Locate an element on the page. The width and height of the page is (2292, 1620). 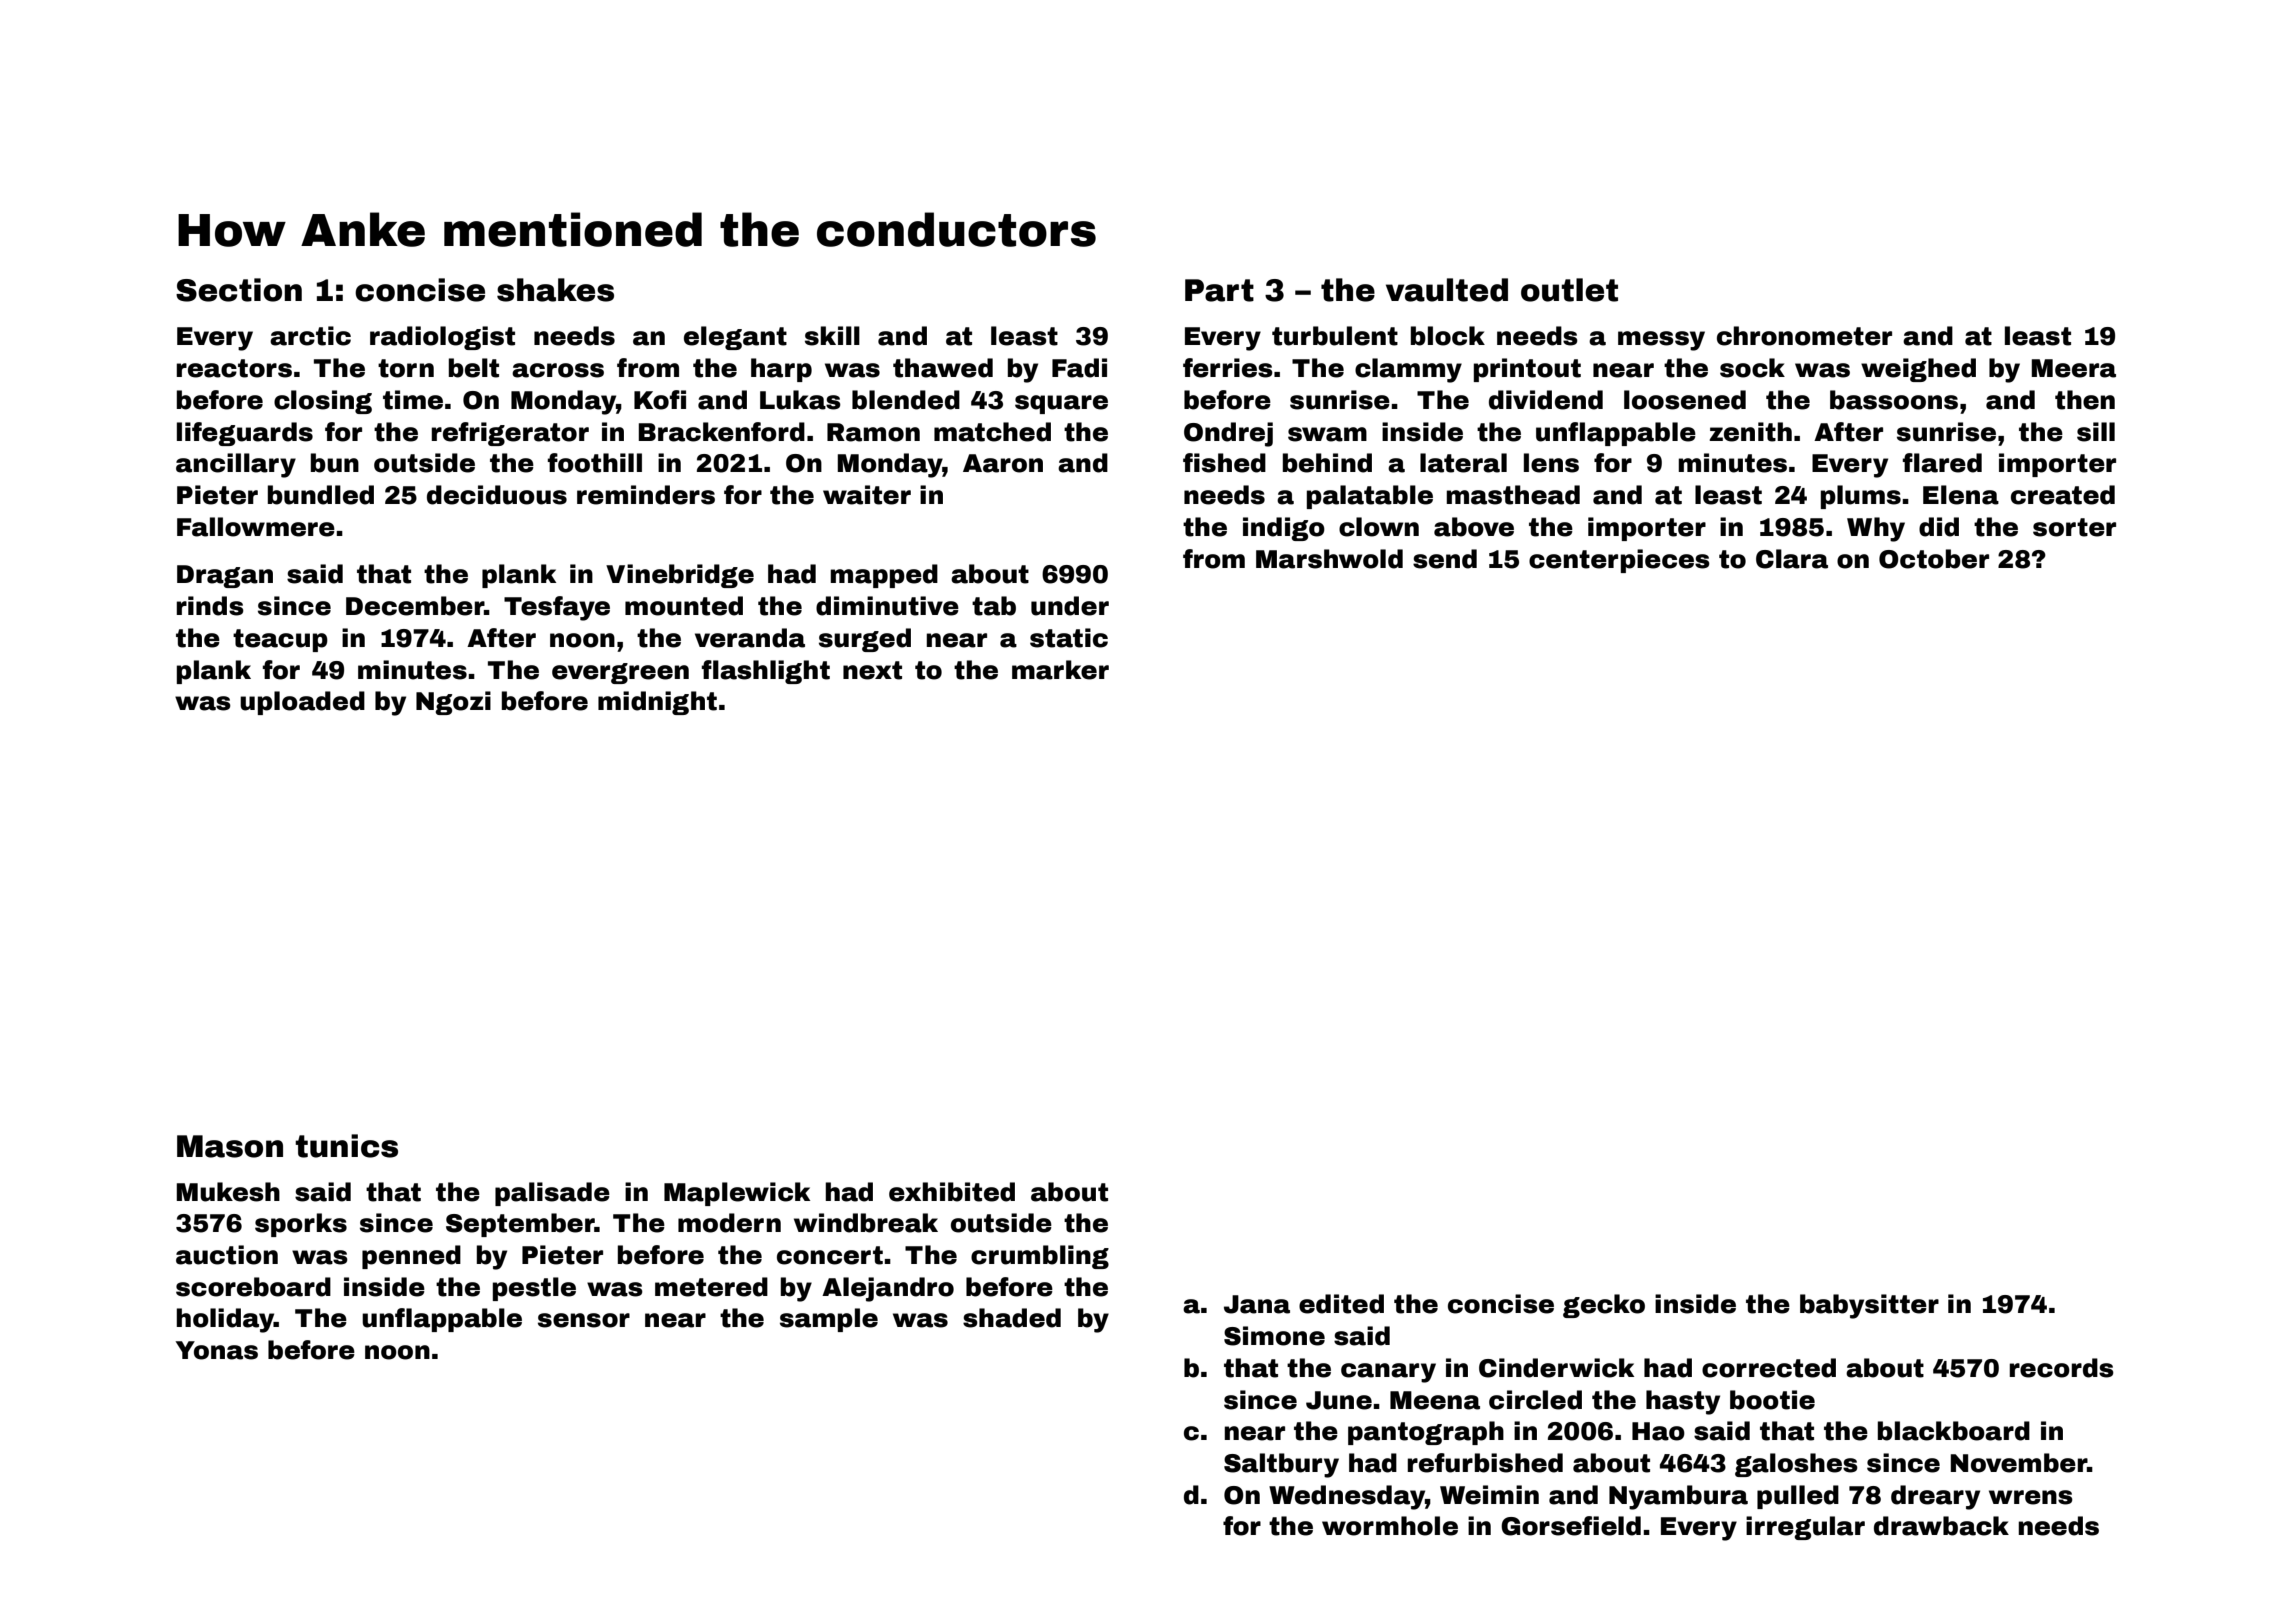
Mason is located at coordinates (230, 1146).
